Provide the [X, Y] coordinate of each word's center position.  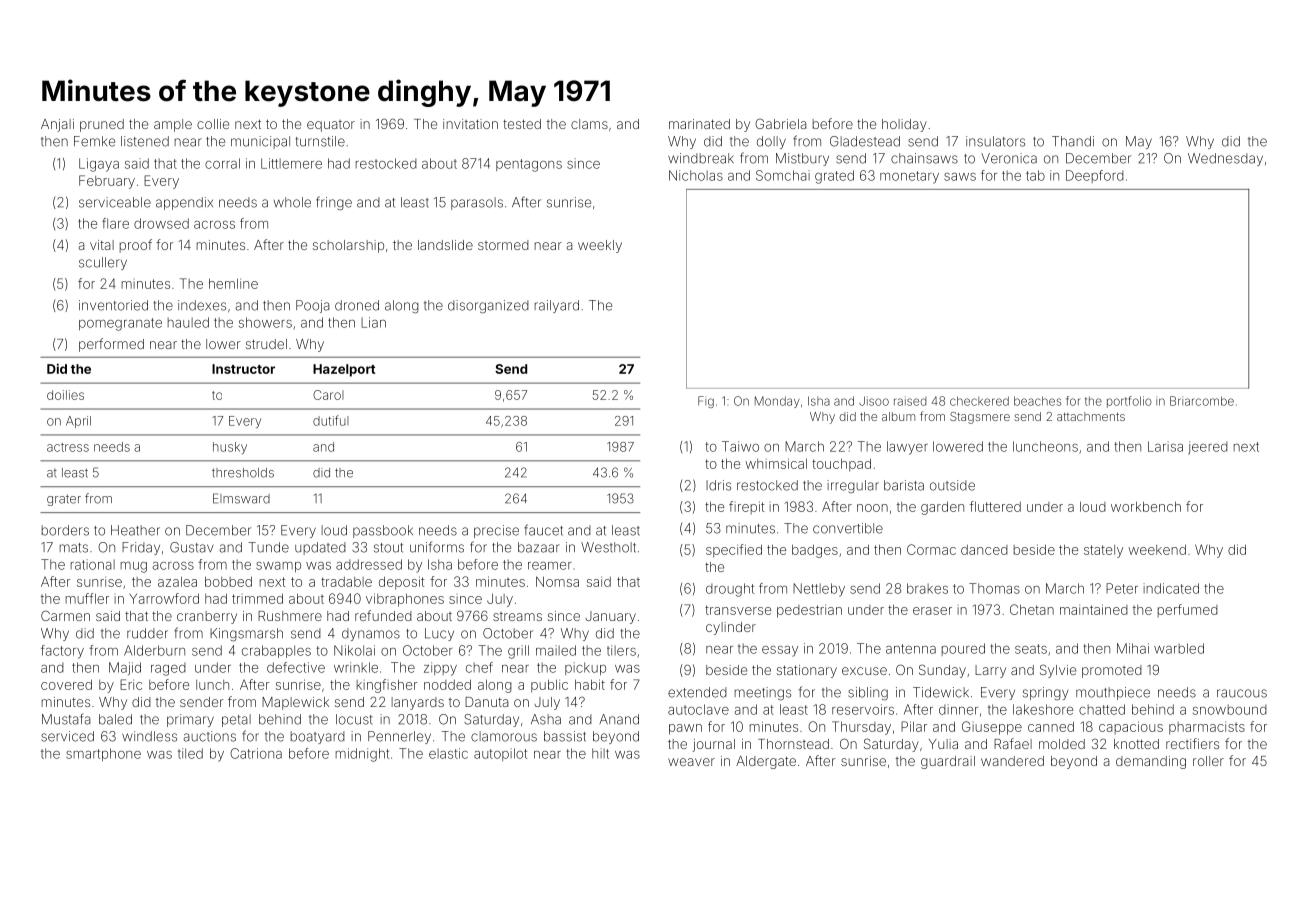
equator [331, 126]
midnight [362, 755]
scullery [103, 263]
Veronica [1009, 158]
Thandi [1073, 141]
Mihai [1133, 648]
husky [230, 448]
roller [1208, 761]
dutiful [331, 420]
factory [62, 652]
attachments [1091, 416]
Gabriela [781, 123]
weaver [691, 762]
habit [590, 684]
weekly [600, 246]
